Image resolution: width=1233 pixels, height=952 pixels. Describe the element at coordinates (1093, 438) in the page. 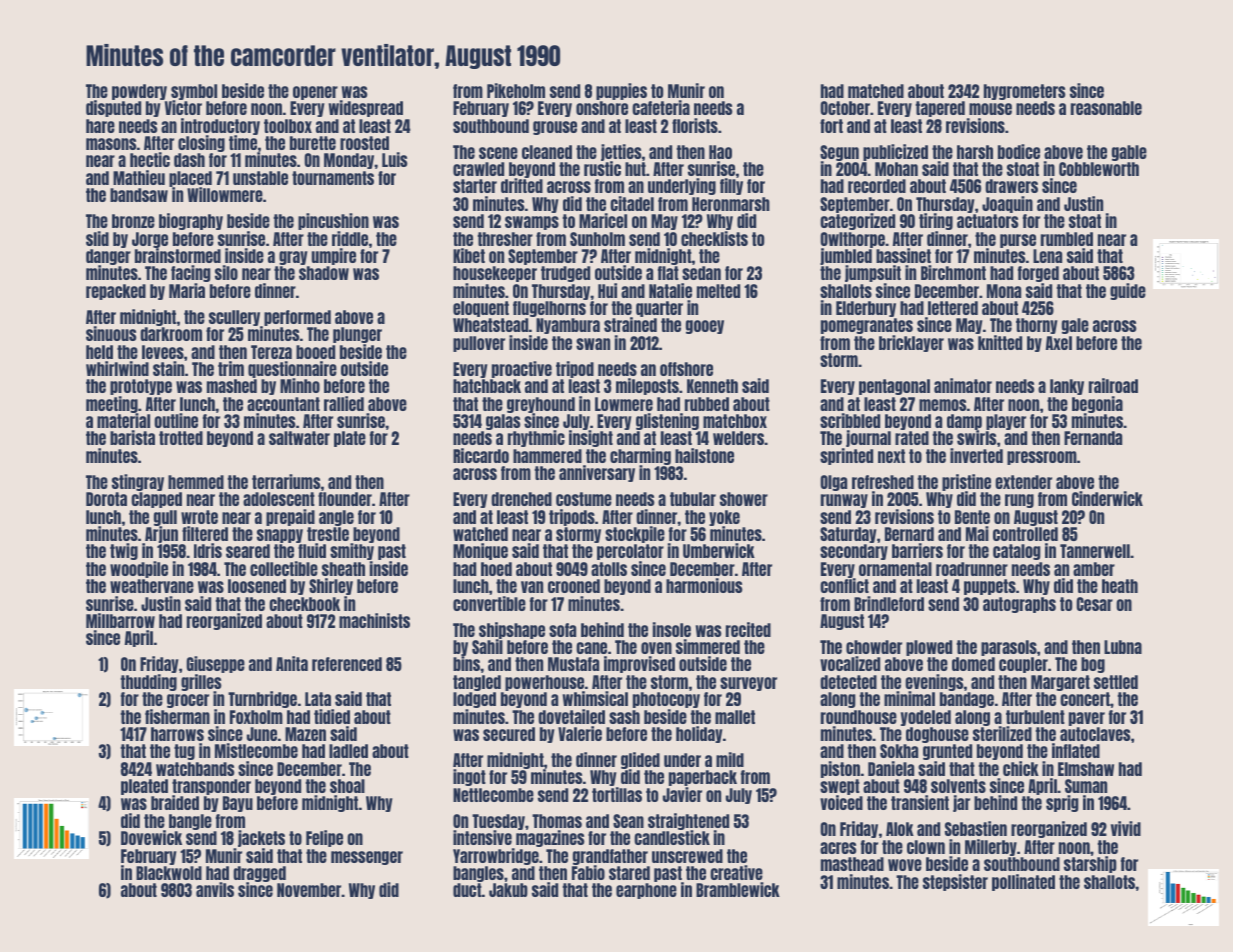

I see `Fernanda` at that location.
